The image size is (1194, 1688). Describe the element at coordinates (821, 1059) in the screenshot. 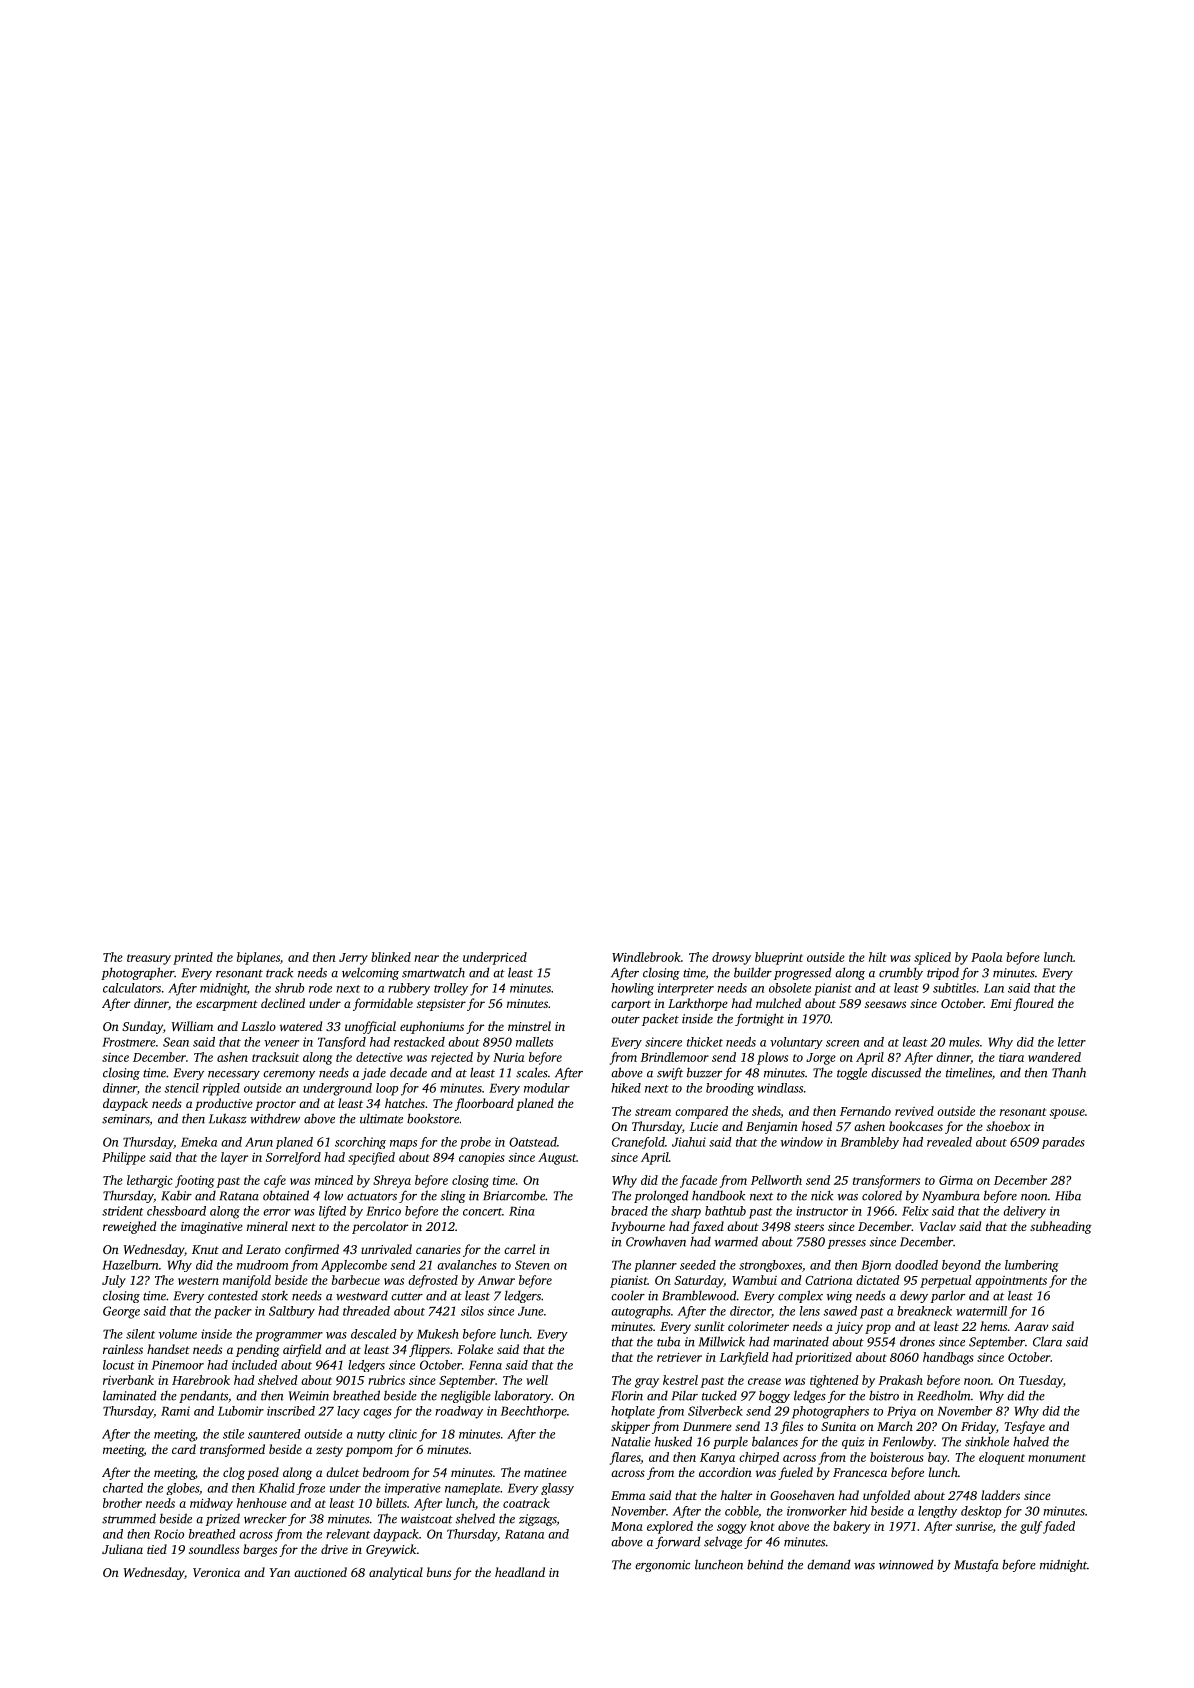

I see `Jorge` at that location.
